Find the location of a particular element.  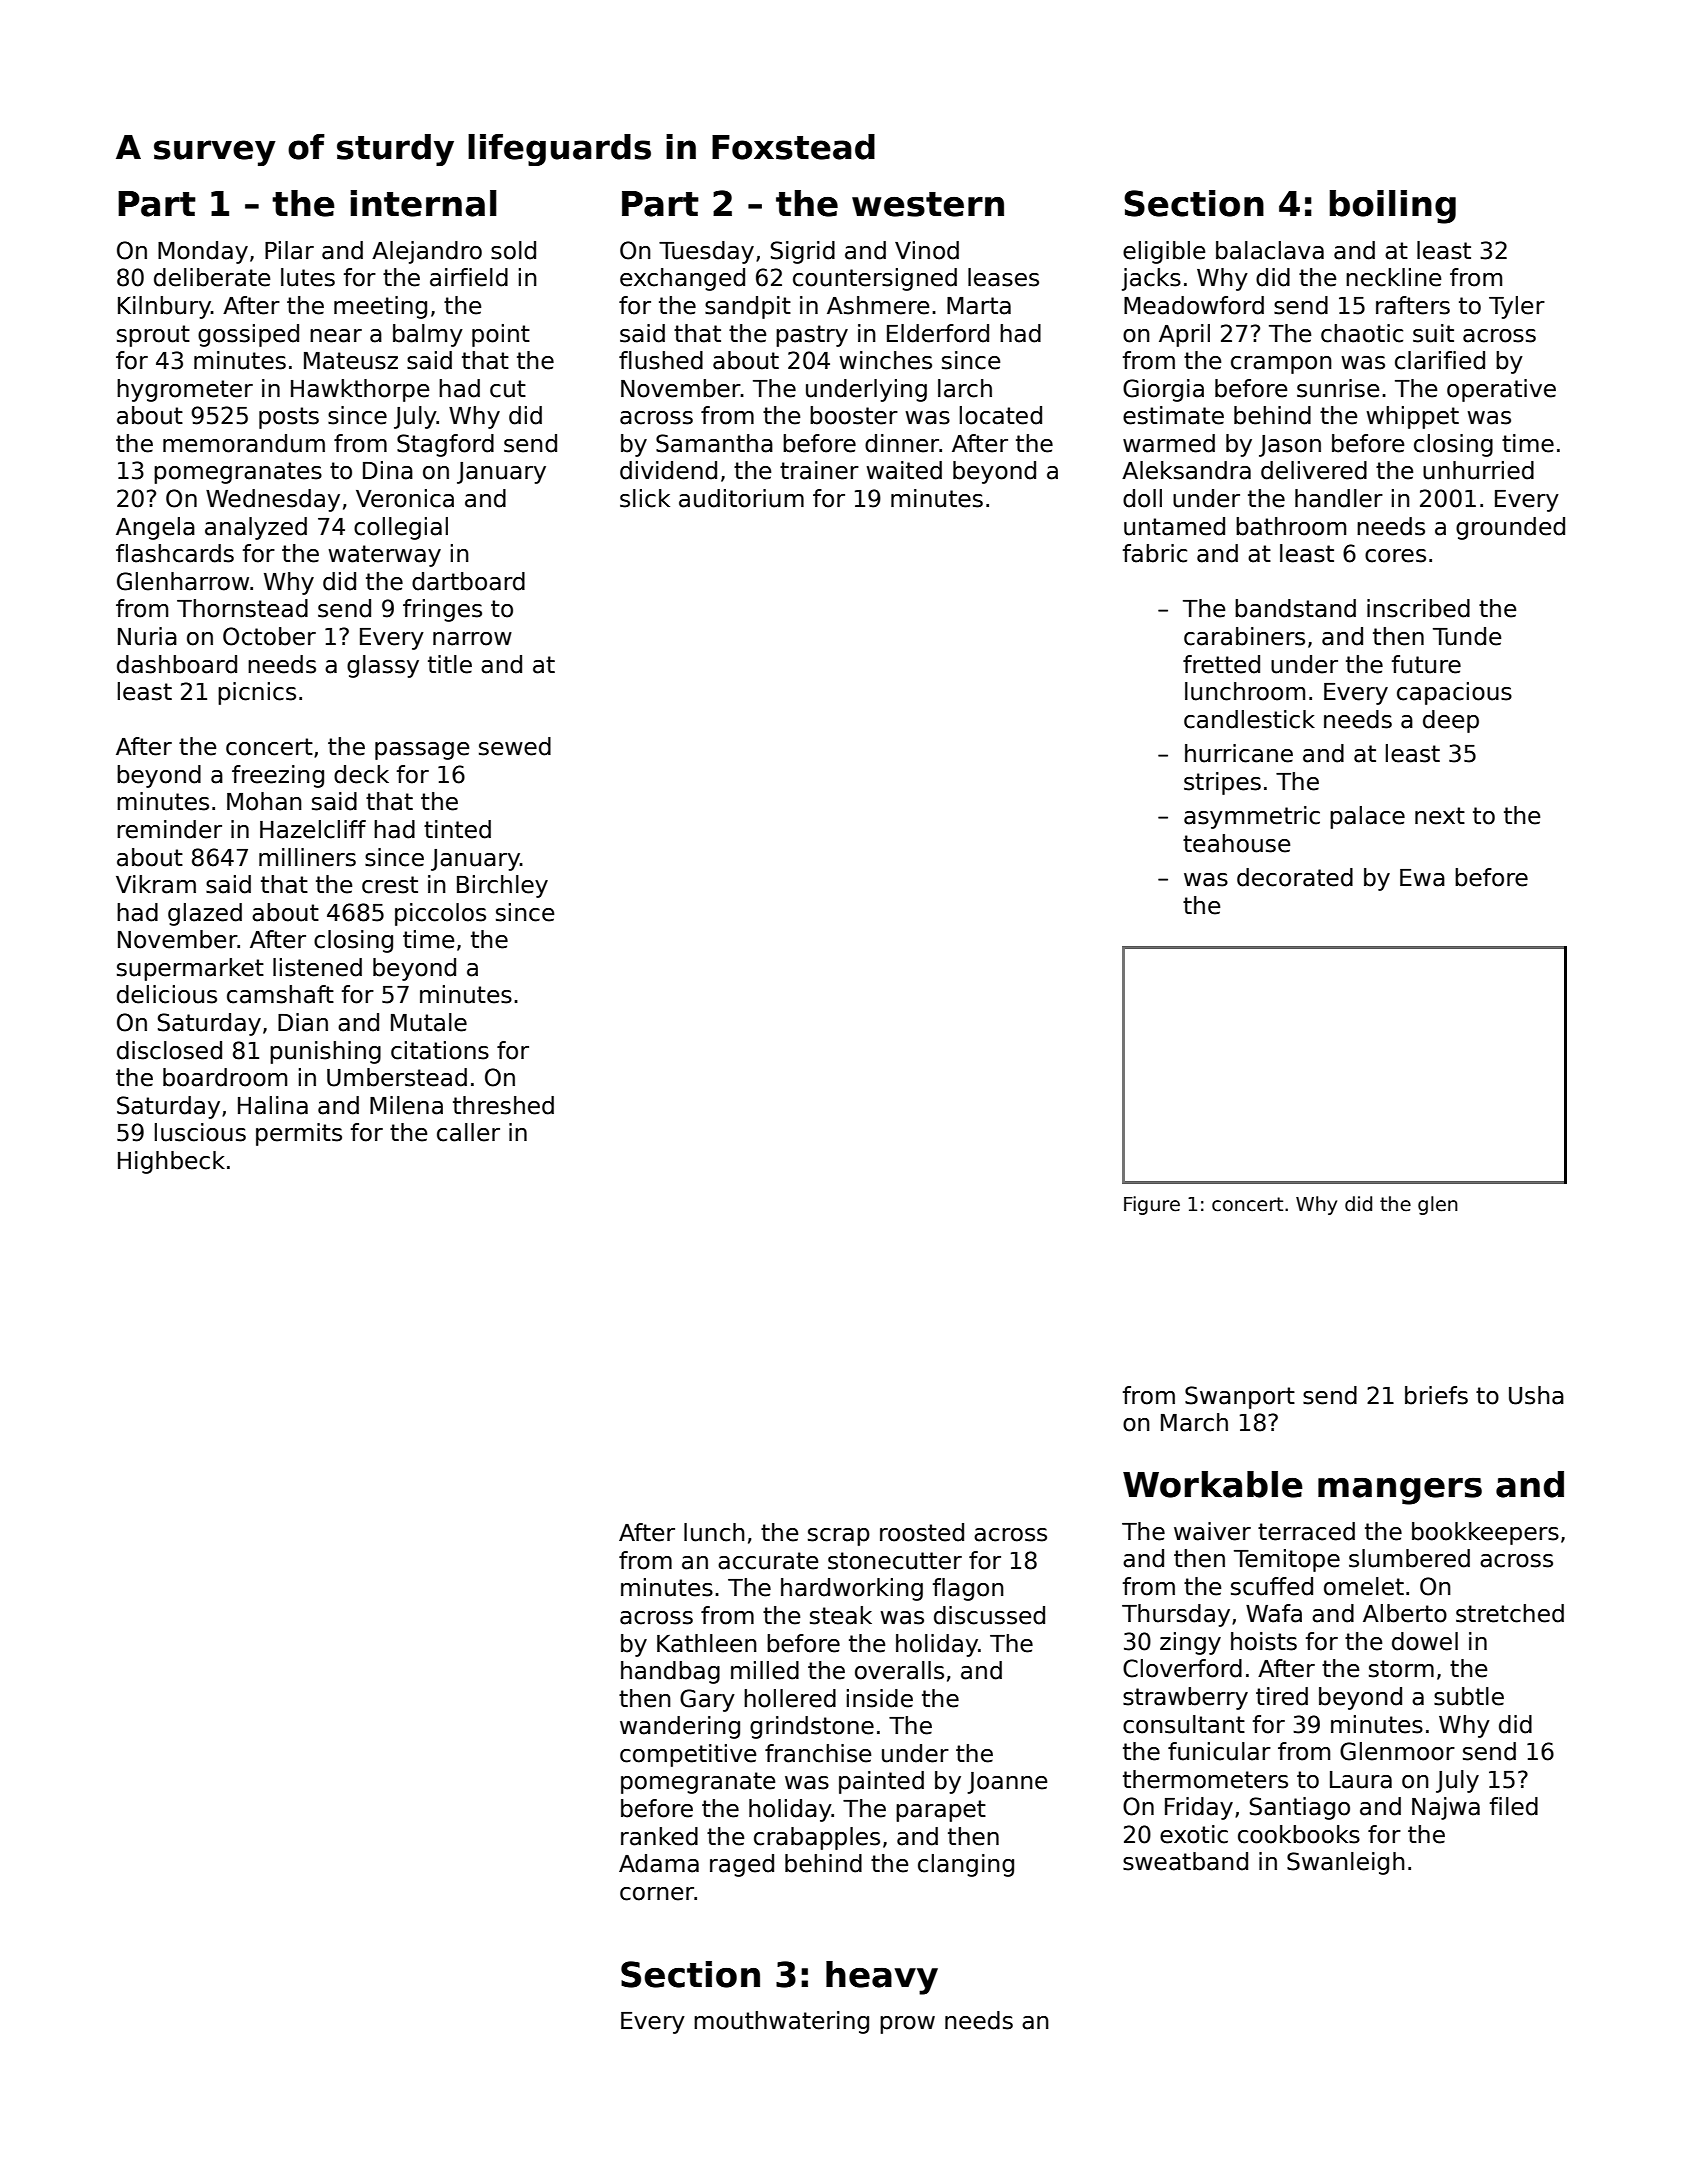

balaclava is located at coordinates (1270, 250).
